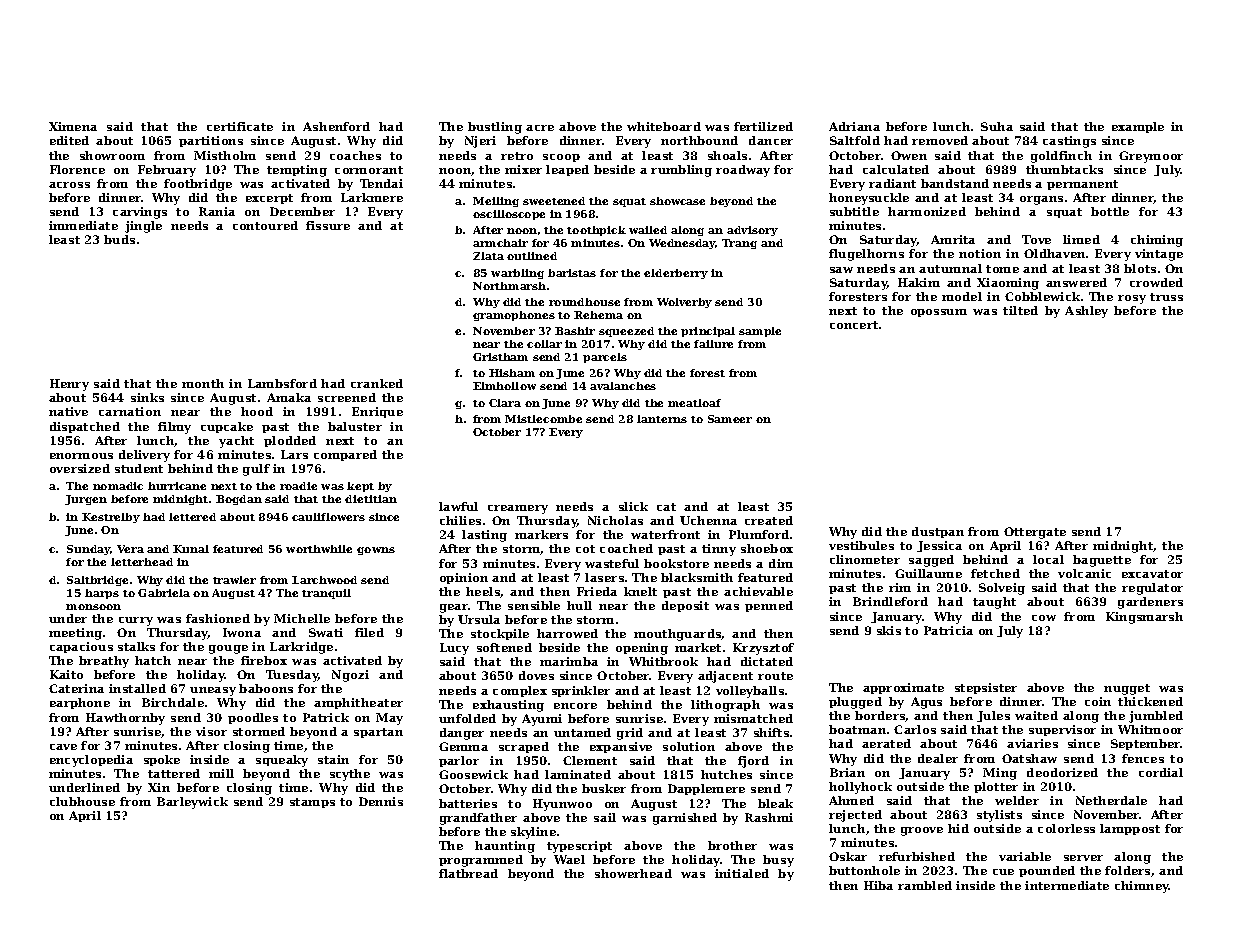 This screenshot has height=952, width=1233. I want to click on Suha, so click(997, 126).
